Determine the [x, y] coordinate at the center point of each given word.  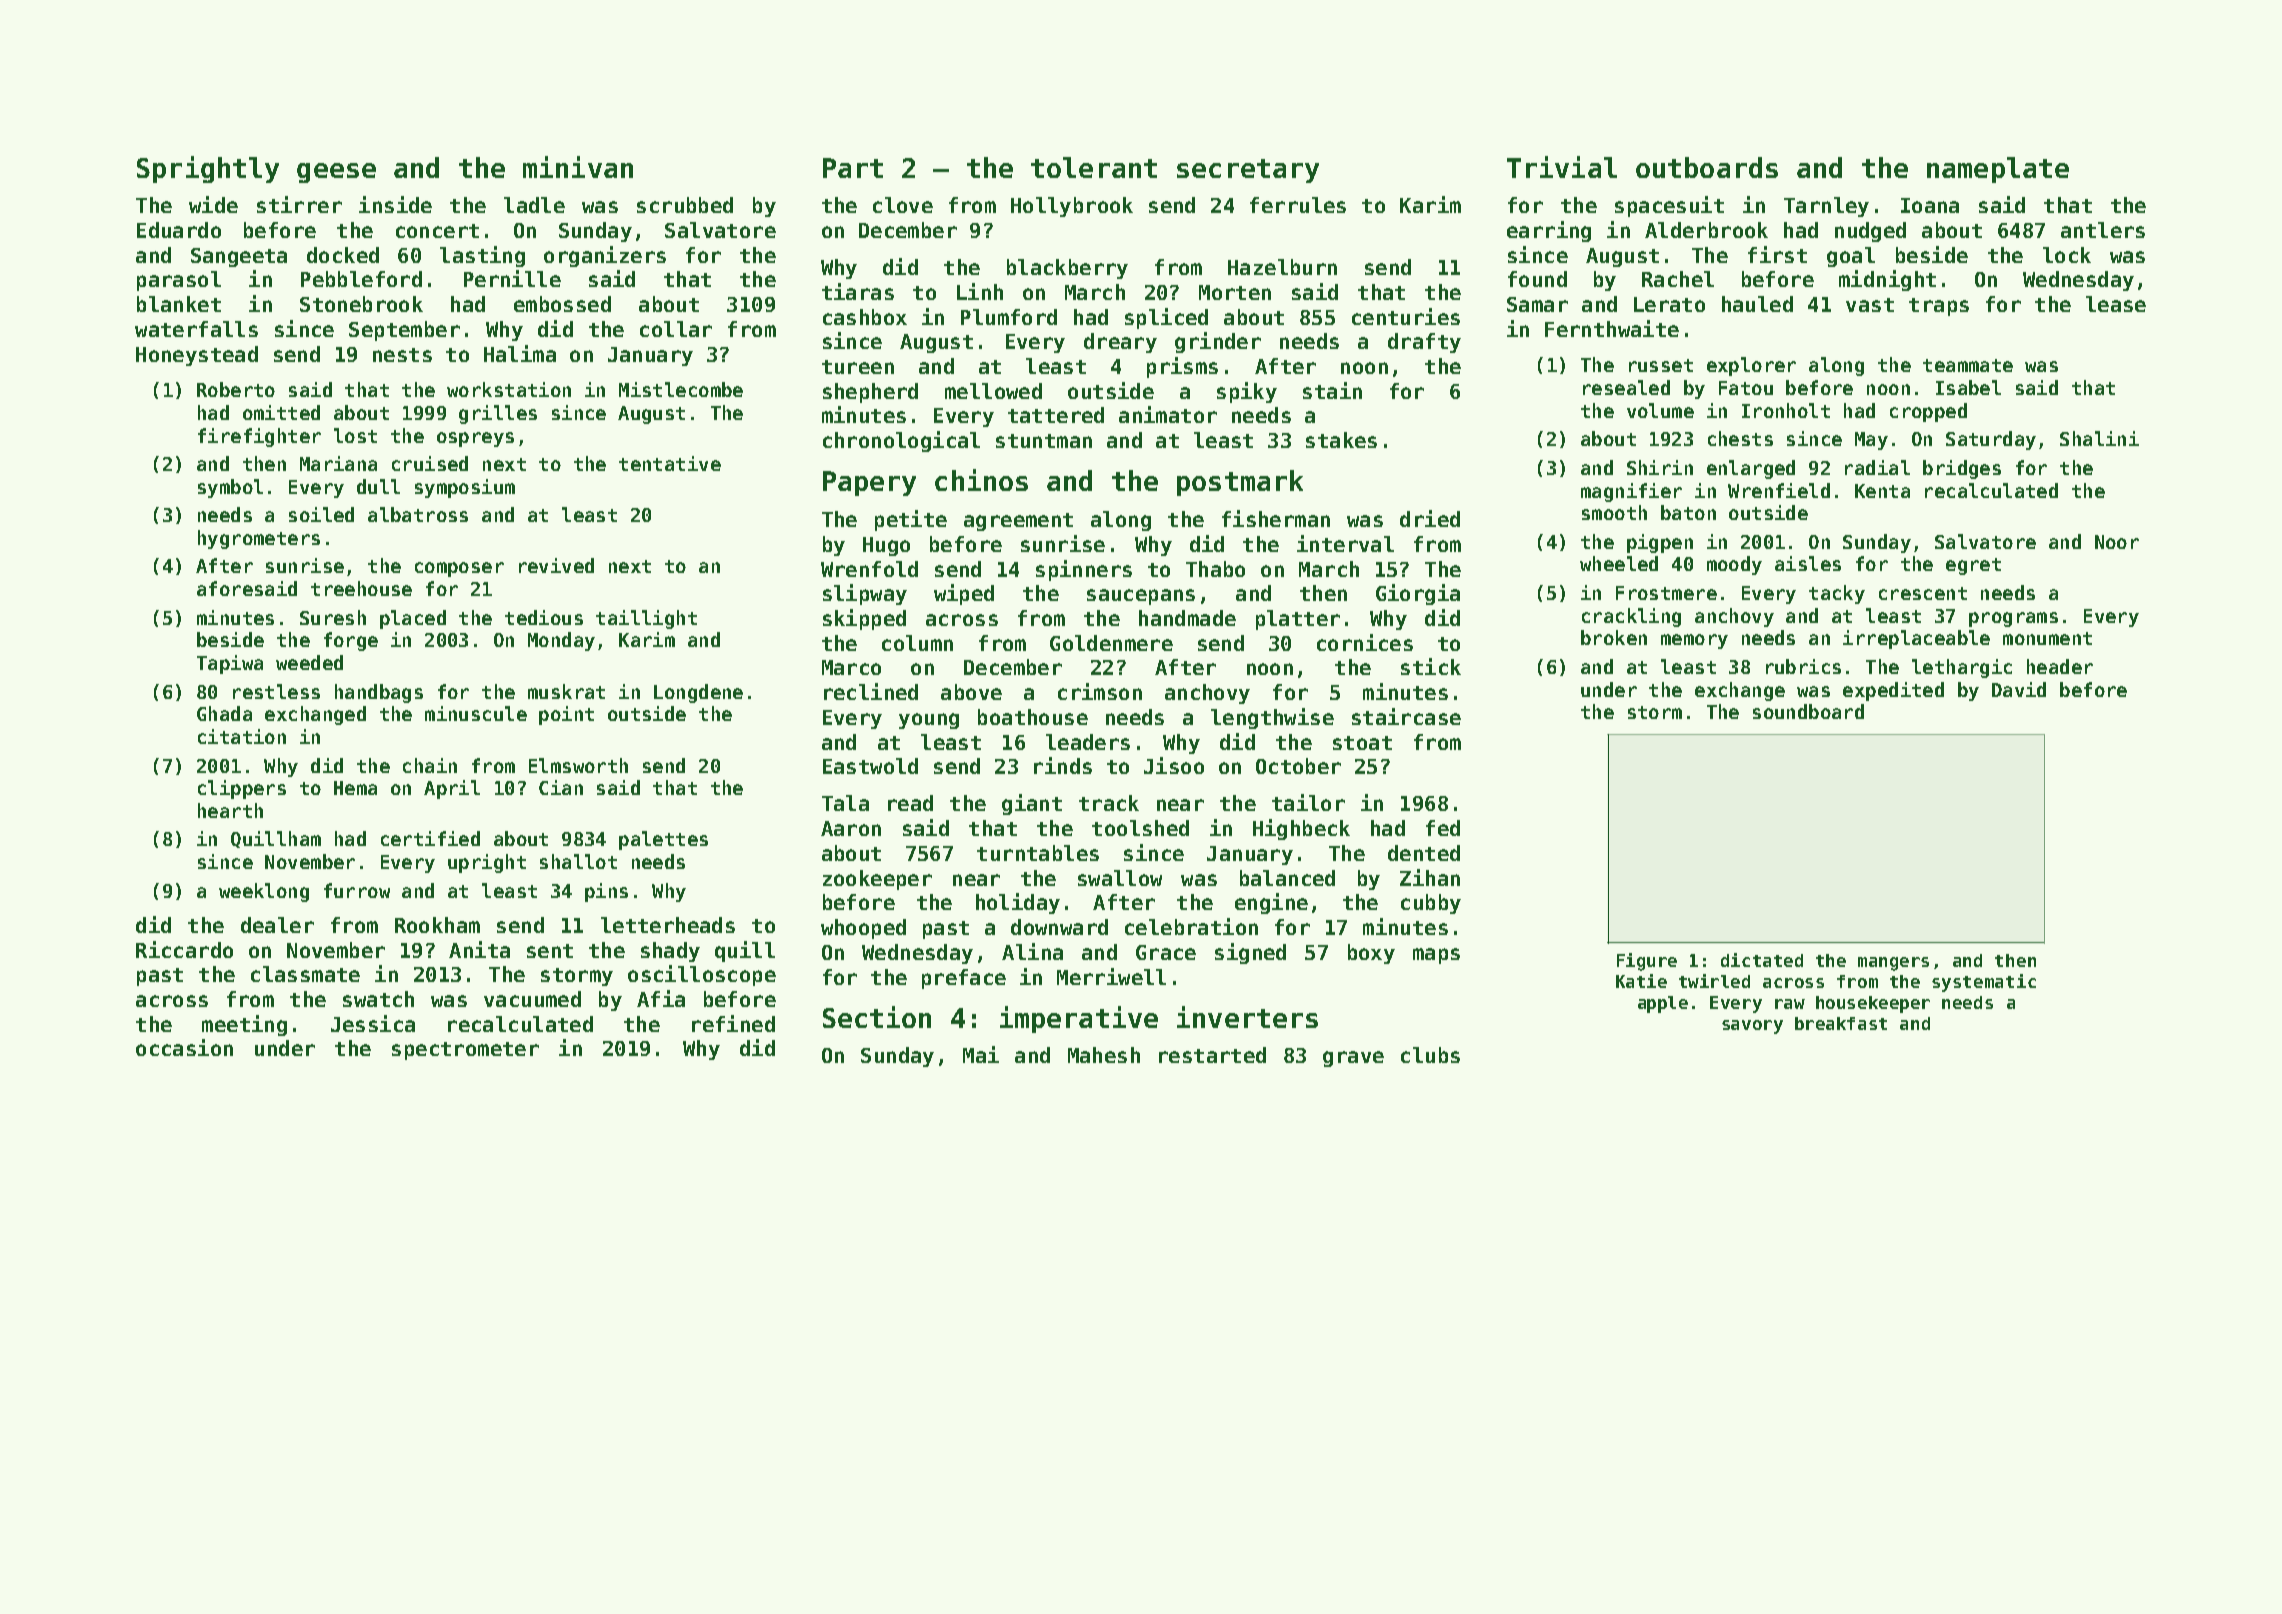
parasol [179, 281]
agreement [1018, 522]
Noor [2117, 542]
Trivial [1562, 167]
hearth [230, 810]
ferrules [1298, 205]
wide [213, 204]
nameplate [1998, 170]
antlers [2103, 230]
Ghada [224, 713]
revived [556, 565]
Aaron [851, 828]
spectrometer [465, 1051]
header [2060, 666]
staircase [1406, 716]
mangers [1893, 964]
